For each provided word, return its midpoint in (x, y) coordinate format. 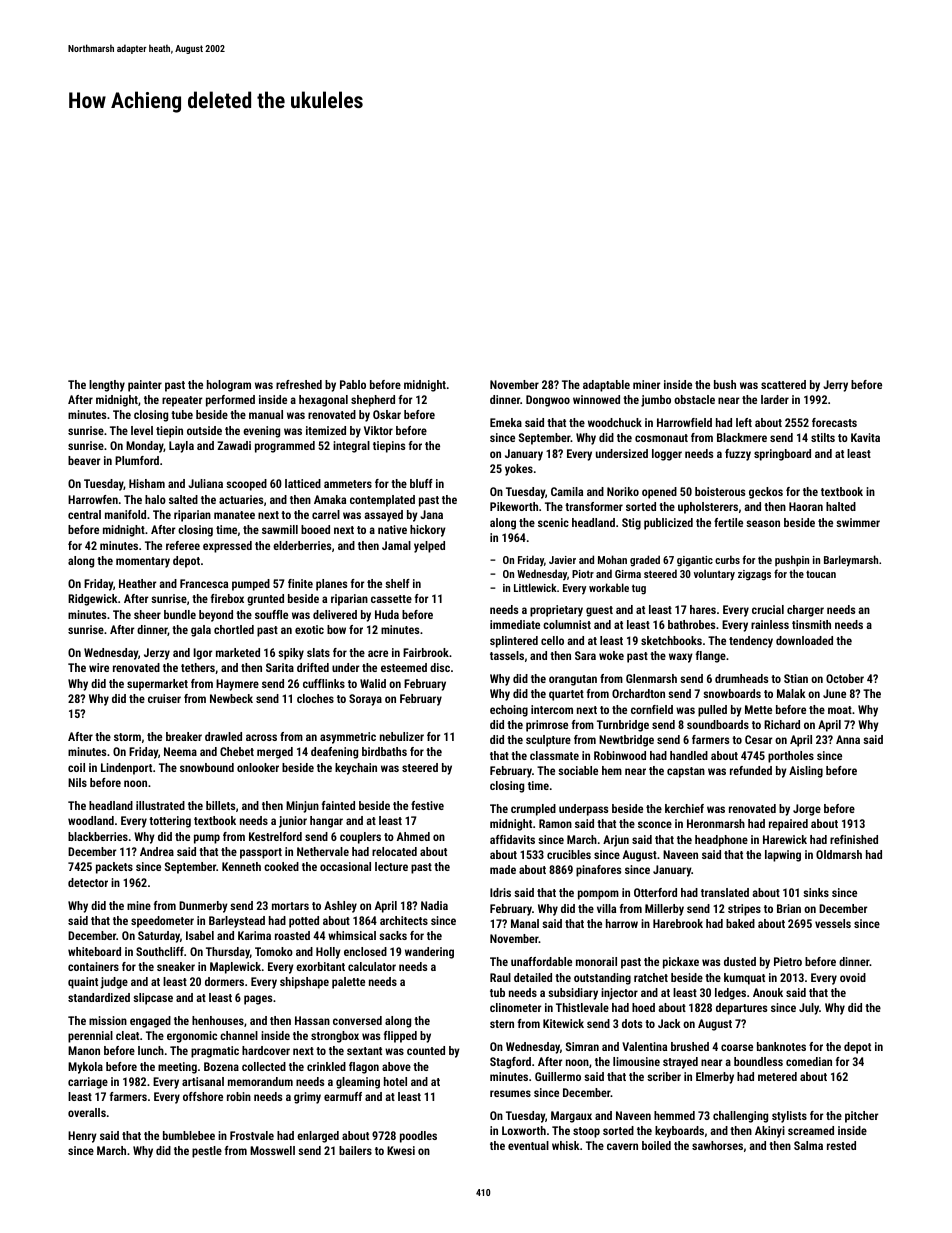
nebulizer (402, 736)
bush (725, 384)
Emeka (506, 422)
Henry (82, 1137)
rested (841, 1145)
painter (145, 386)
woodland (91, 820)
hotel (395, 1081)
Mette (758, 709)
